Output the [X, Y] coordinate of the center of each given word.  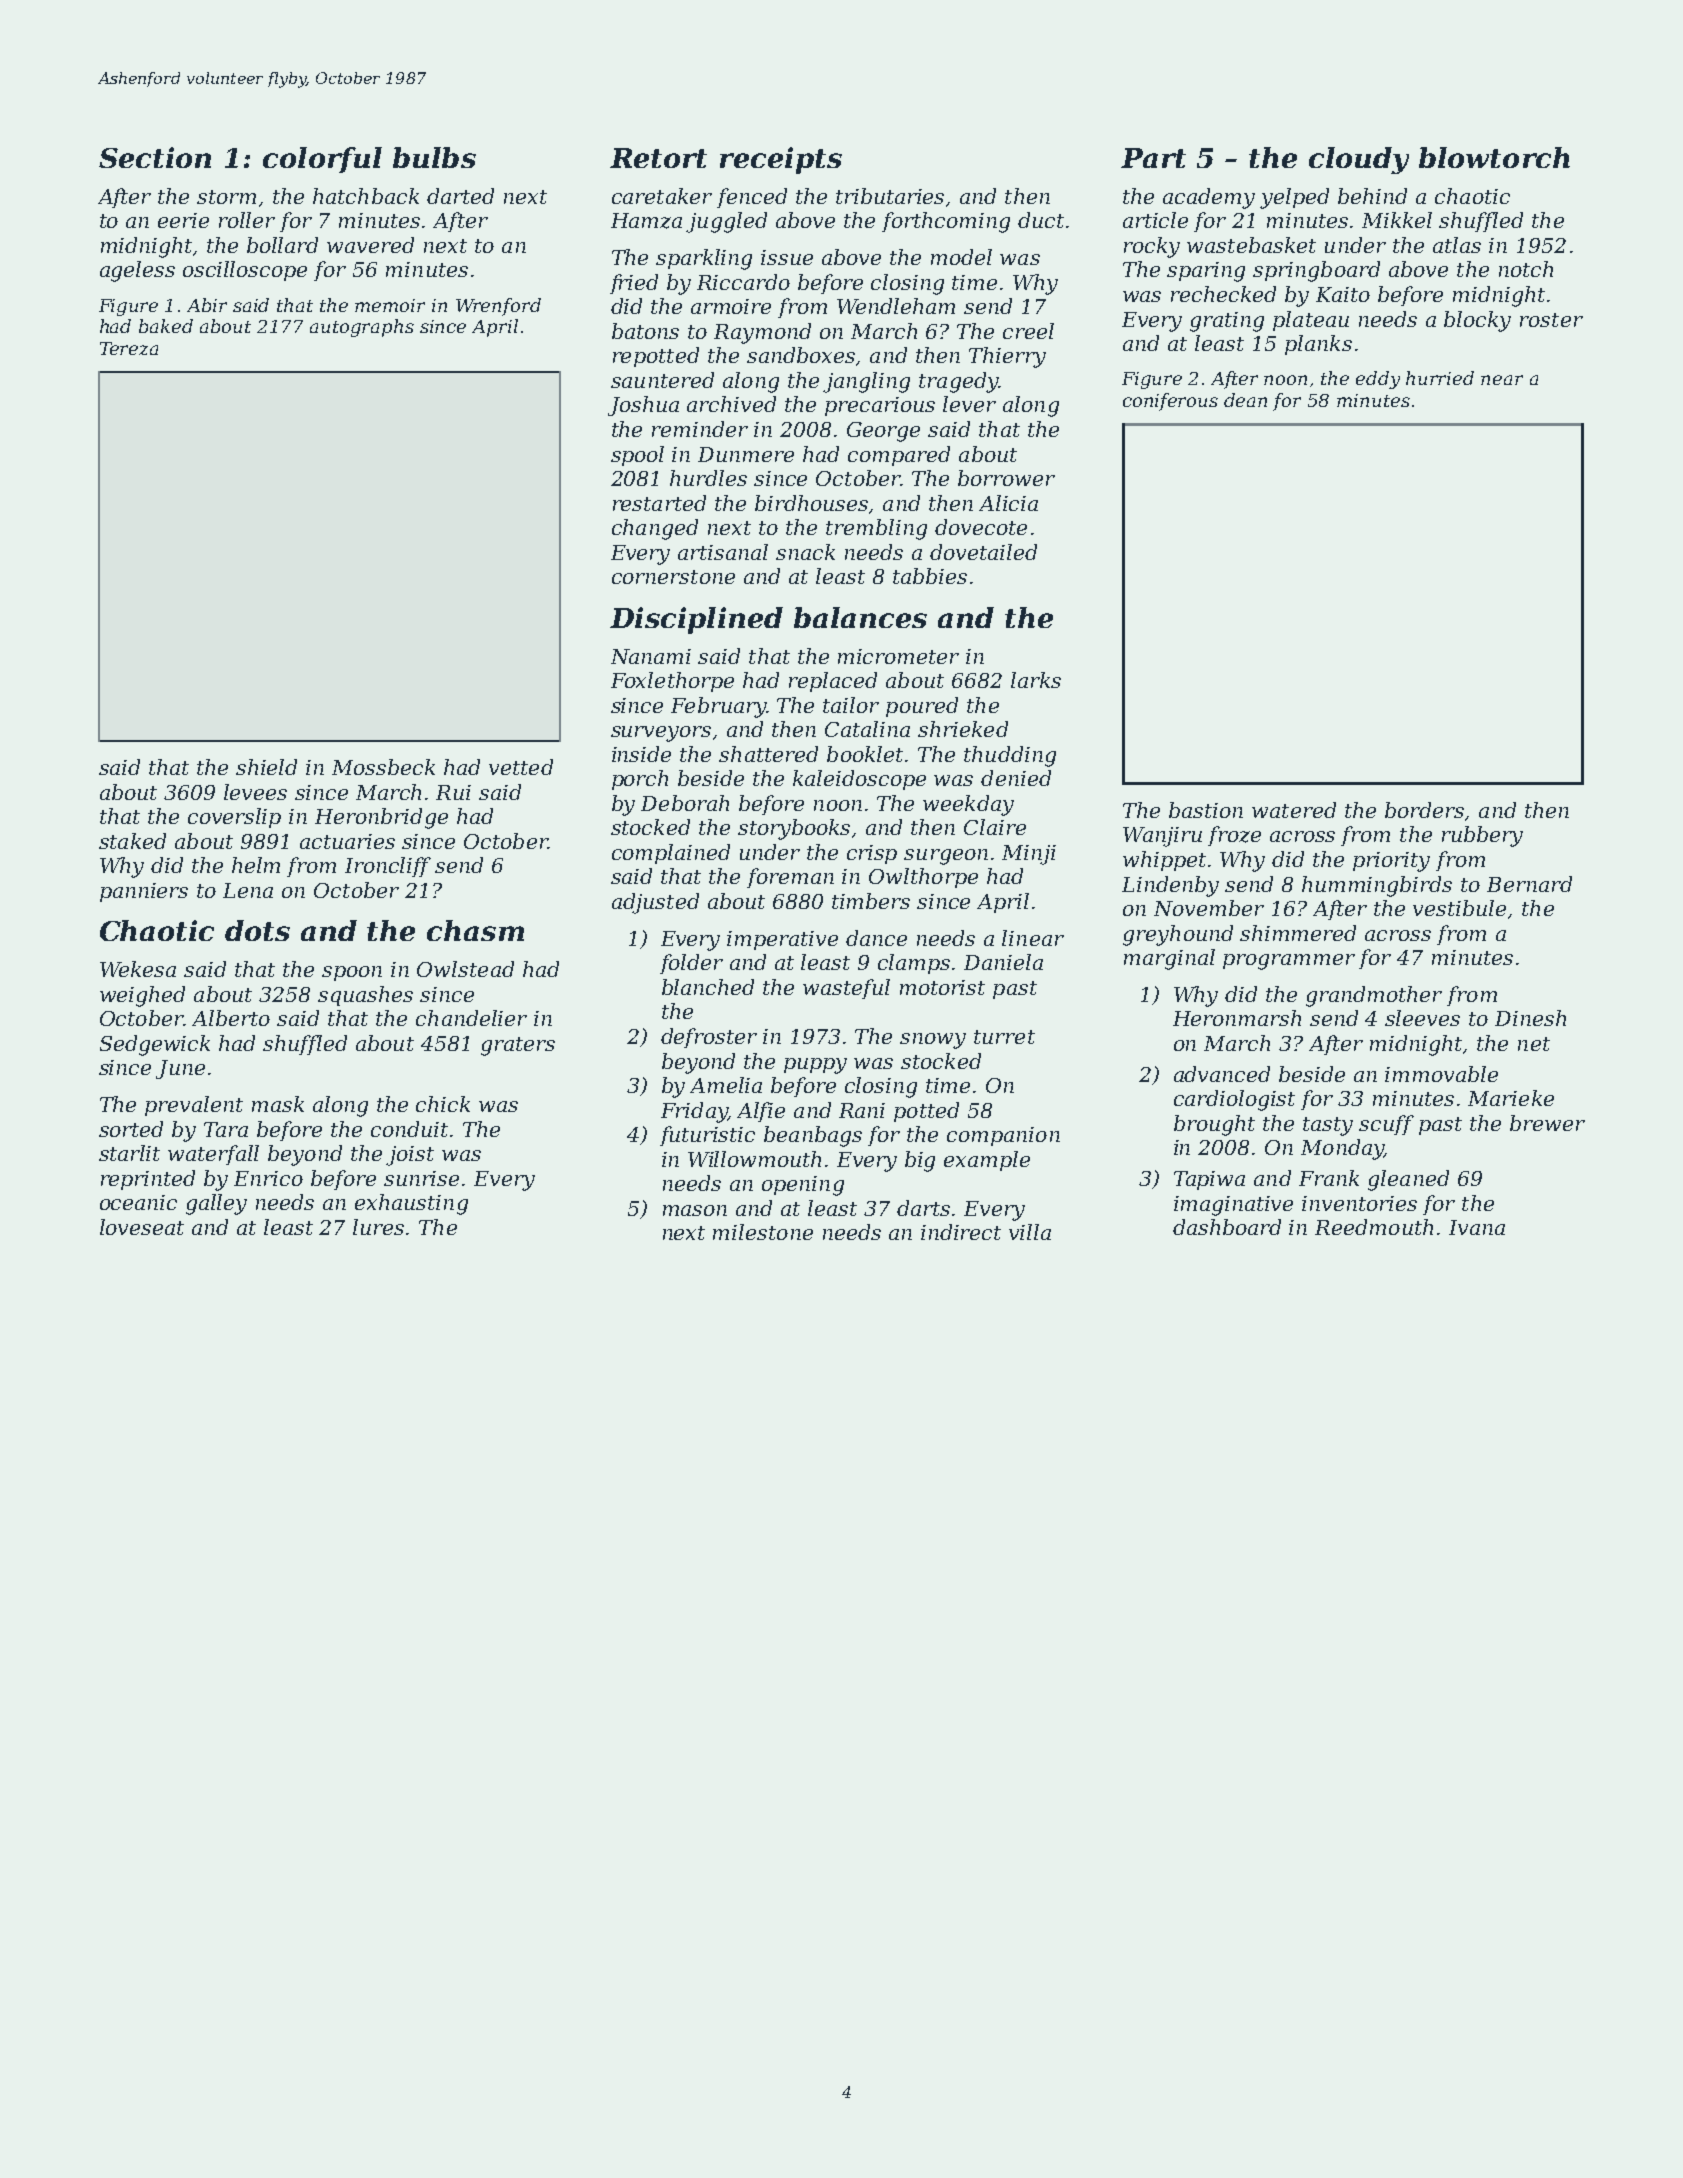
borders [1424, 810]
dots [257, 930]
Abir [207, 305]
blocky [1477, 321]
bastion [1206, 810]
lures [378, 1227]
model [961, 257]
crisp [872, 854]
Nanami [651, 656]
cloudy [1359, 160]
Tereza [129, 348]
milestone [763, 1232]
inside [641, 754]
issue [787, 257]
